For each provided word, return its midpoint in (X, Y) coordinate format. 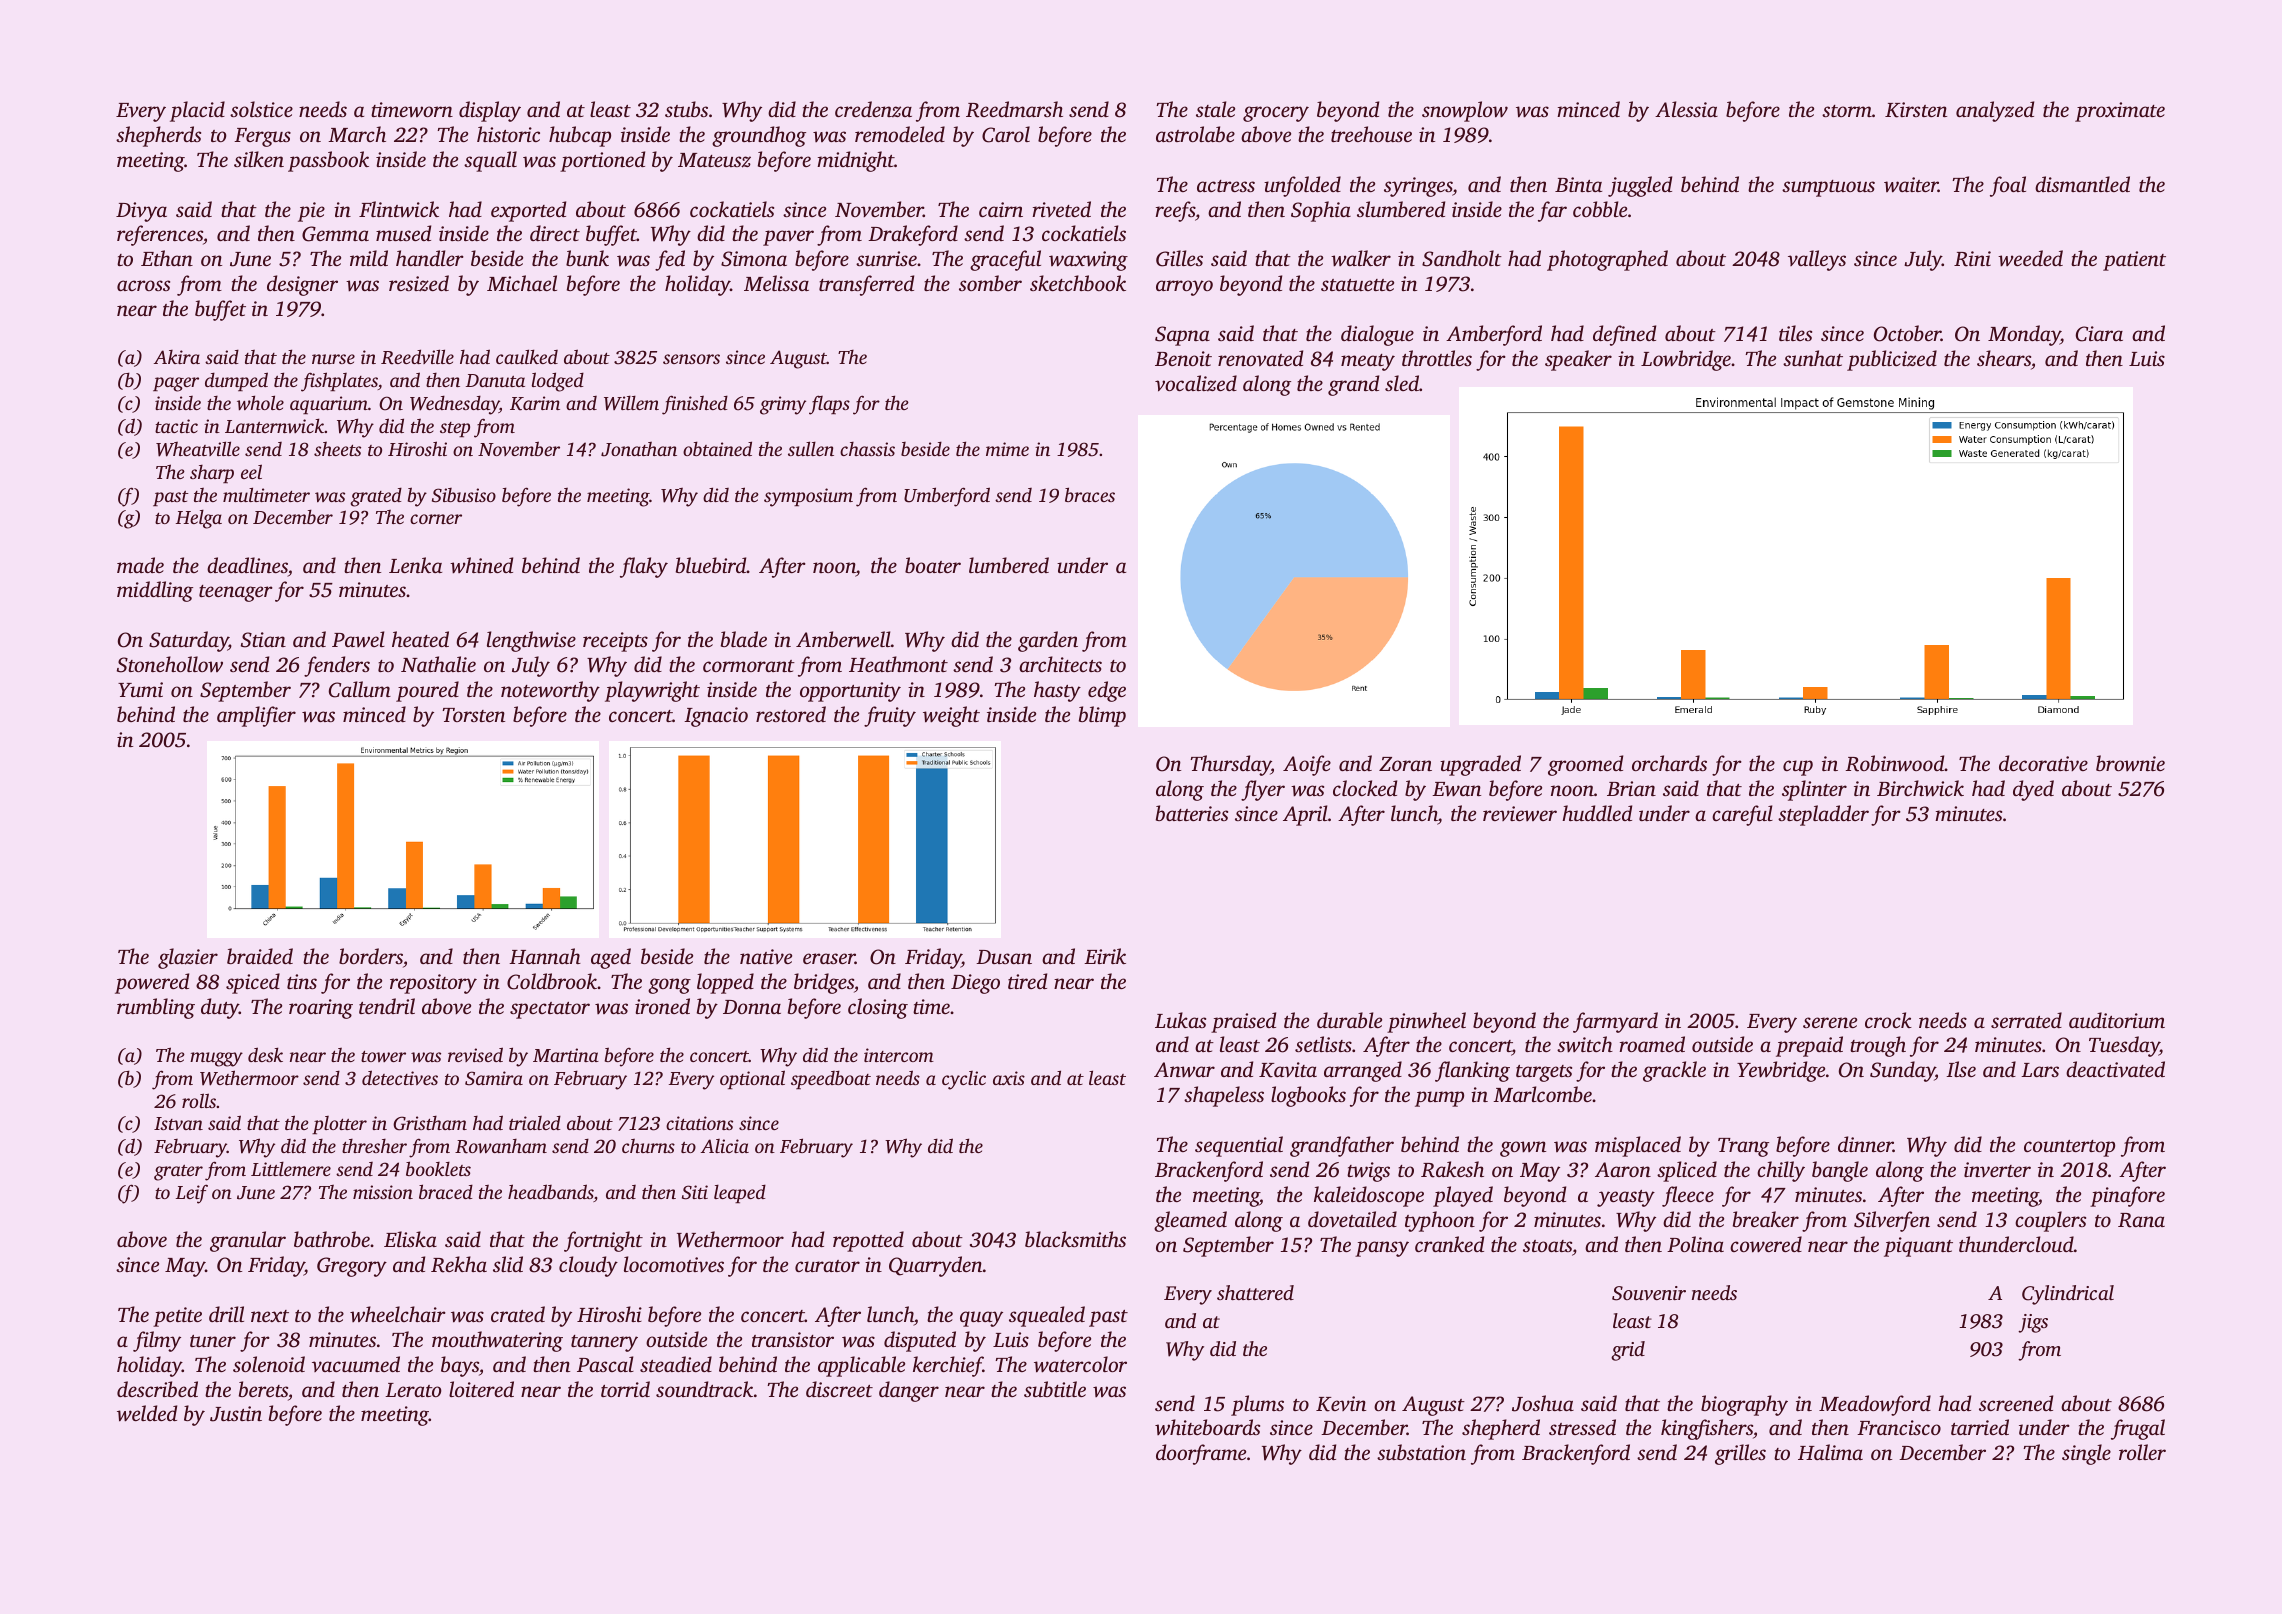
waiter (1911, 185)
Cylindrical (2068, 1295)
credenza (873, 109)
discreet (839, 1389)
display (490, 111)
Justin (236, 1414)
